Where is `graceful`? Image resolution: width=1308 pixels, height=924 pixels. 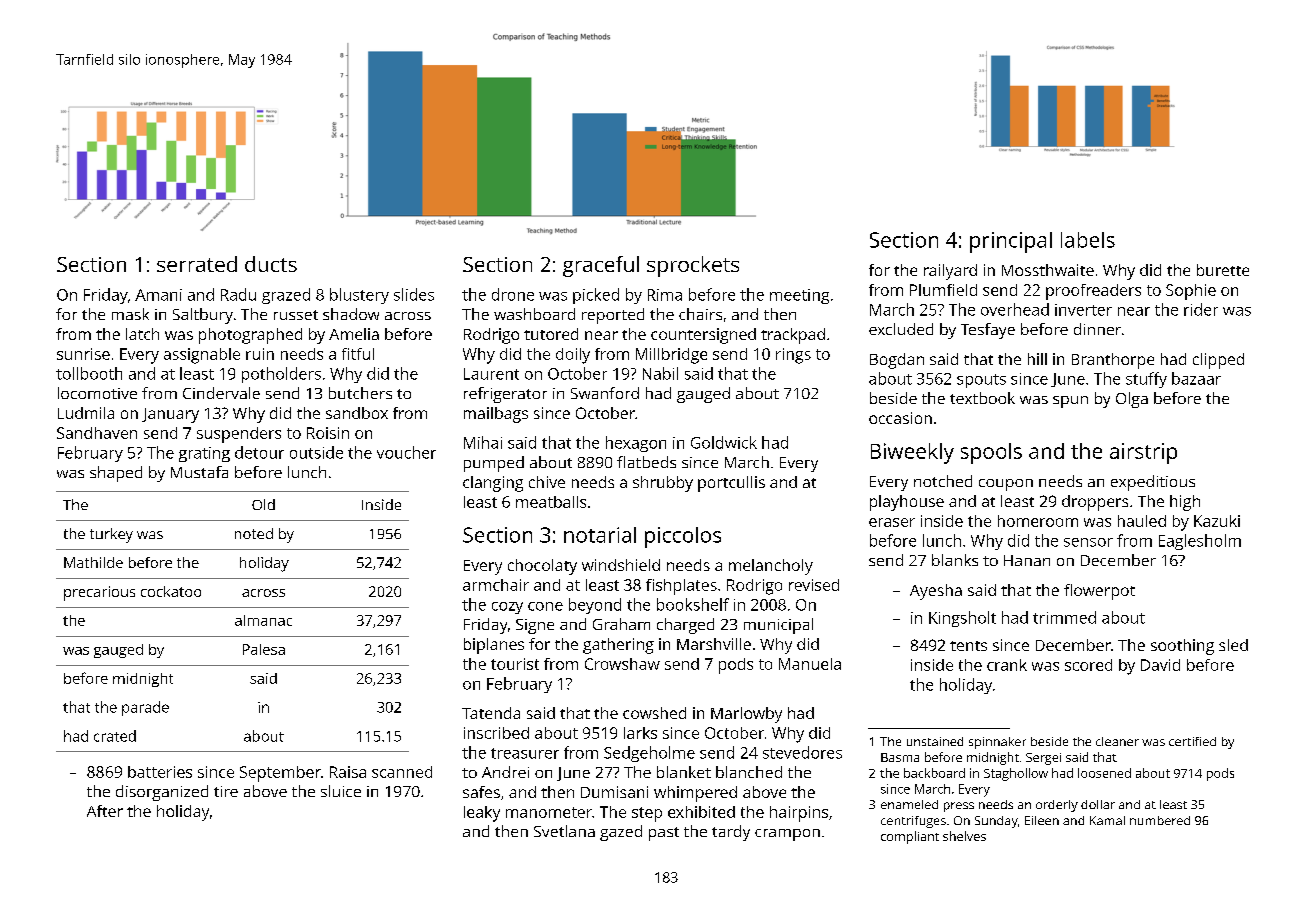 graceful is located at coordinates (601, 266).
